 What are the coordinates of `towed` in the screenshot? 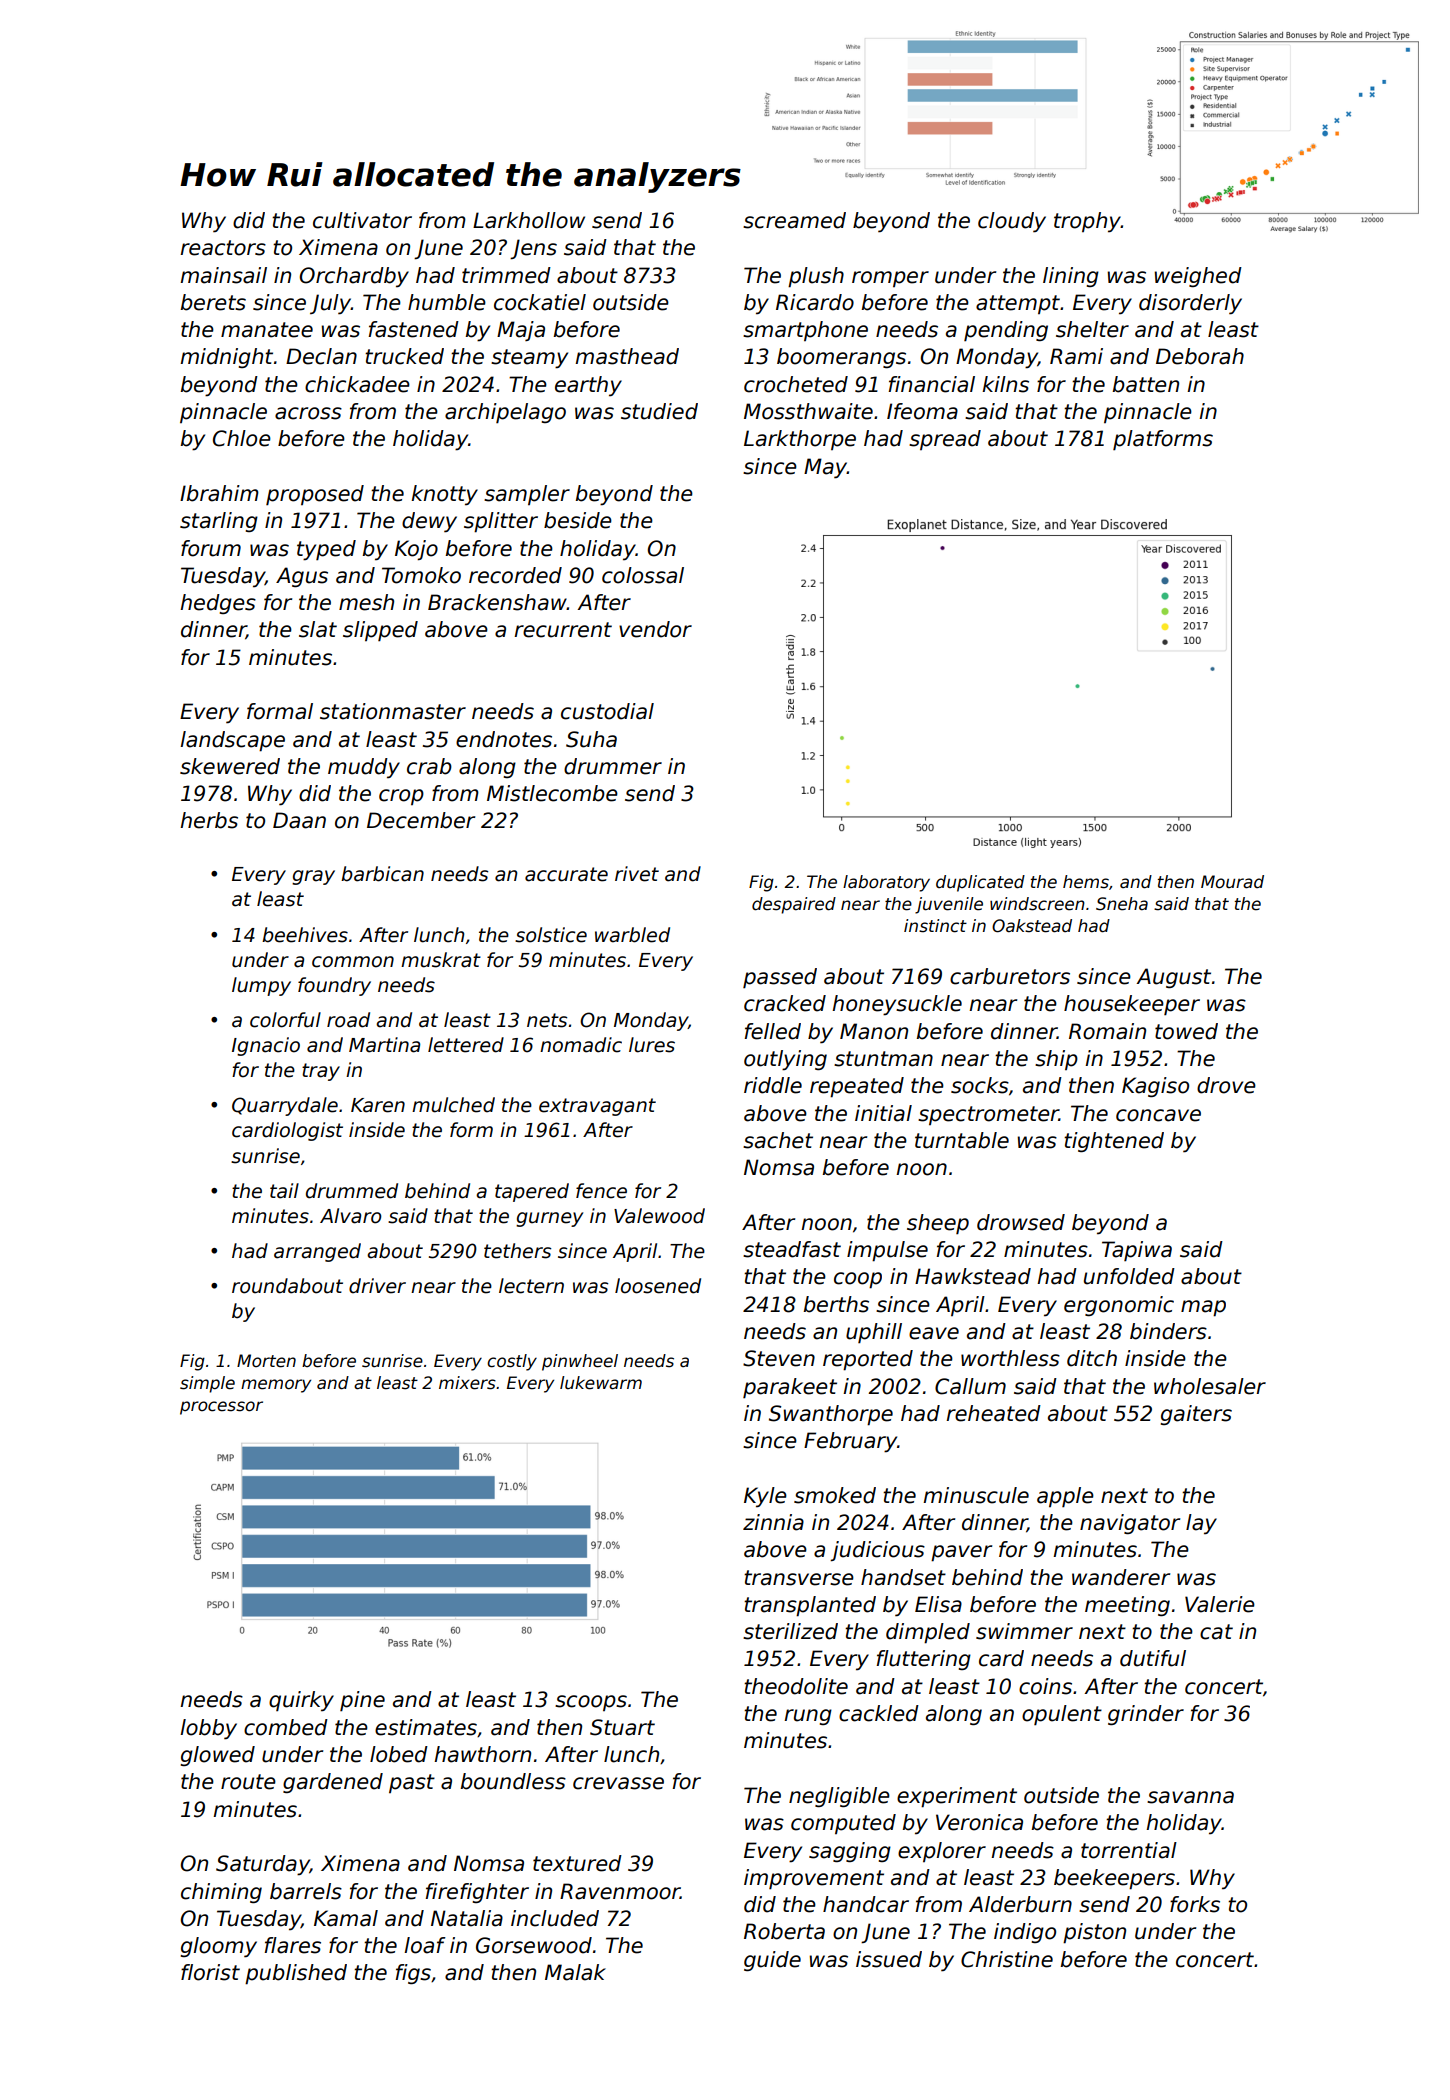 It's located at (1186, 1031).
